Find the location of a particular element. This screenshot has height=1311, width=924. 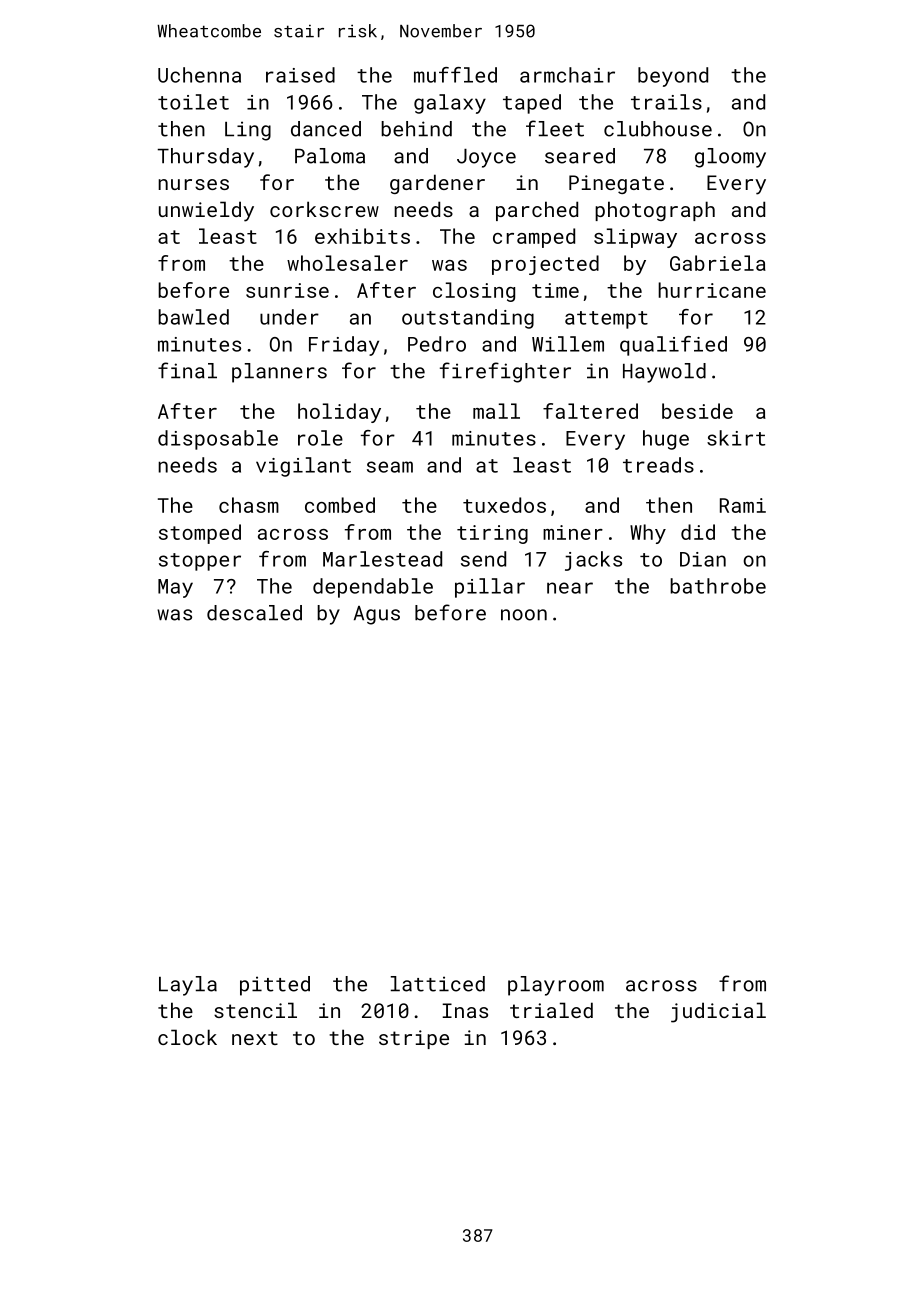

combed is located at coordinates (340, 505).
